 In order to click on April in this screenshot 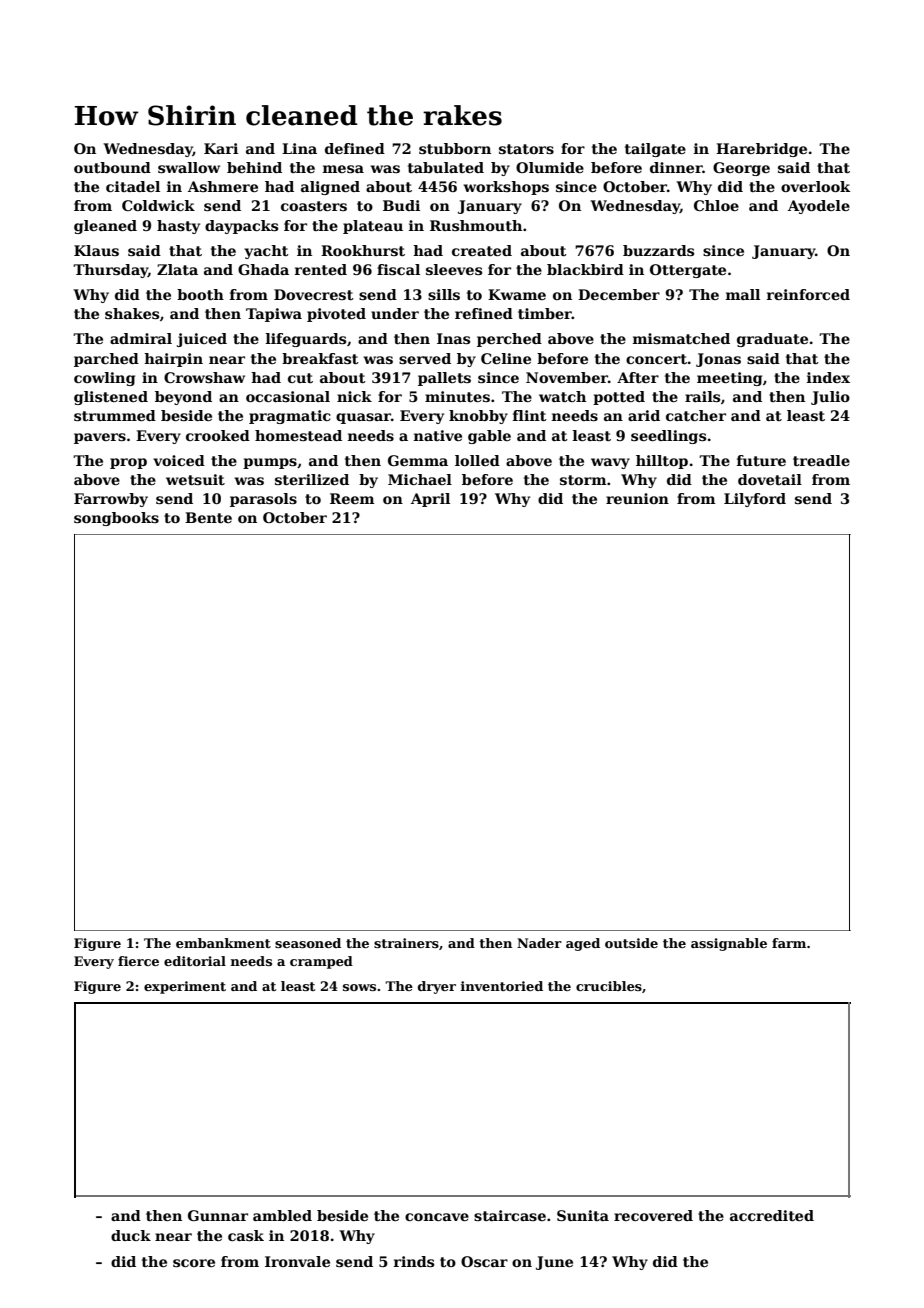, I will do `click(430, 500)`.
